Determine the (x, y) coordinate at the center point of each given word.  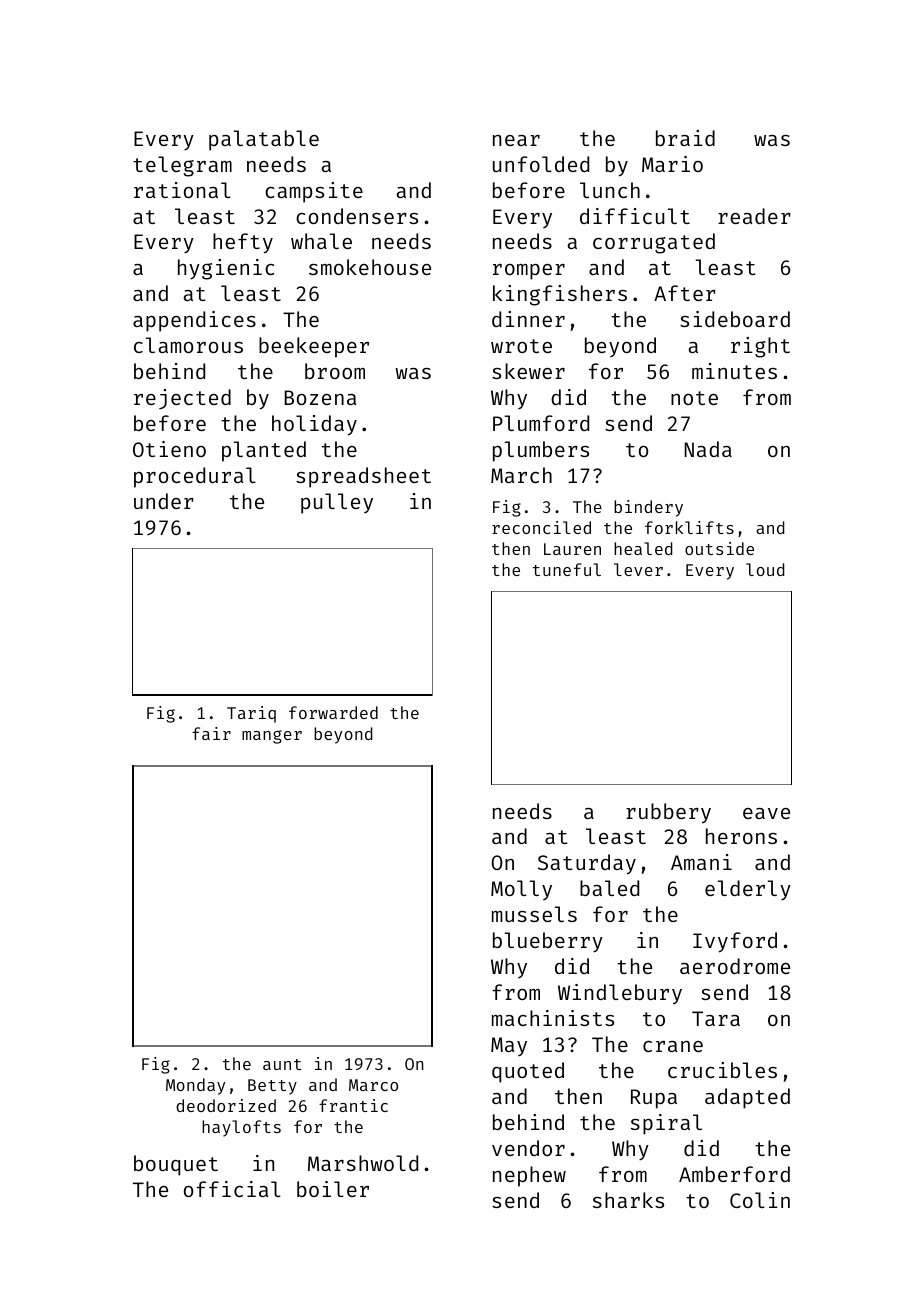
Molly (521, 890)
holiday (314, 425)
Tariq (251, 714)
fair (211, 733)
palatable (264, 140)
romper (529, 272)
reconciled (541, 527)
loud (765, 569)
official (232, 1189)
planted (264, 451)
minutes (734, 371)
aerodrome (735, 966)
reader (754, 216)
